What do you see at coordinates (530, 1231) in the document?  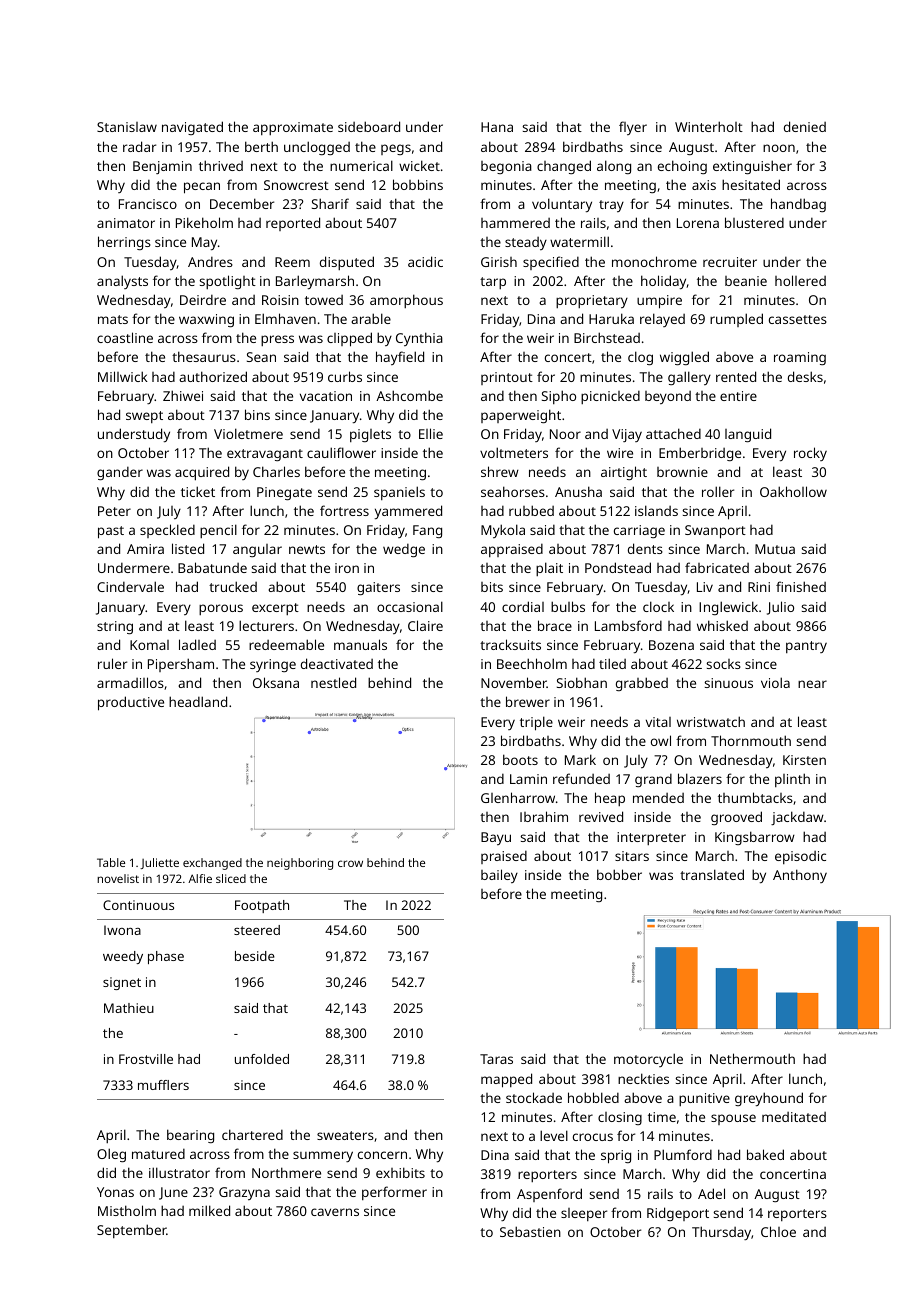 I see `Sebastien` at bounding box center [530, 1231].
